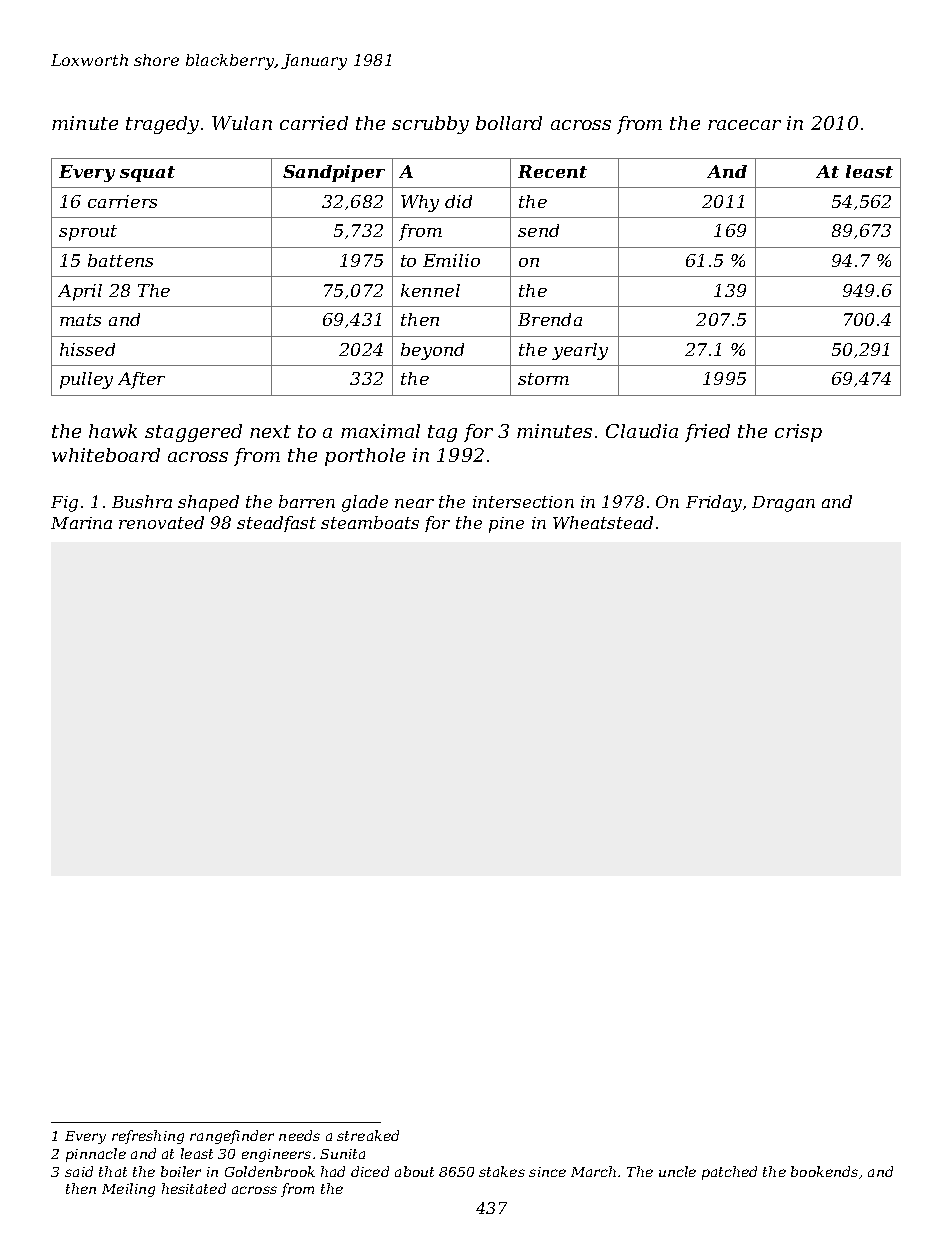 The image size is (952, 1233). Describe the element at coordinates (432, 351) in the screenshot. I see `beyond` at that location.
